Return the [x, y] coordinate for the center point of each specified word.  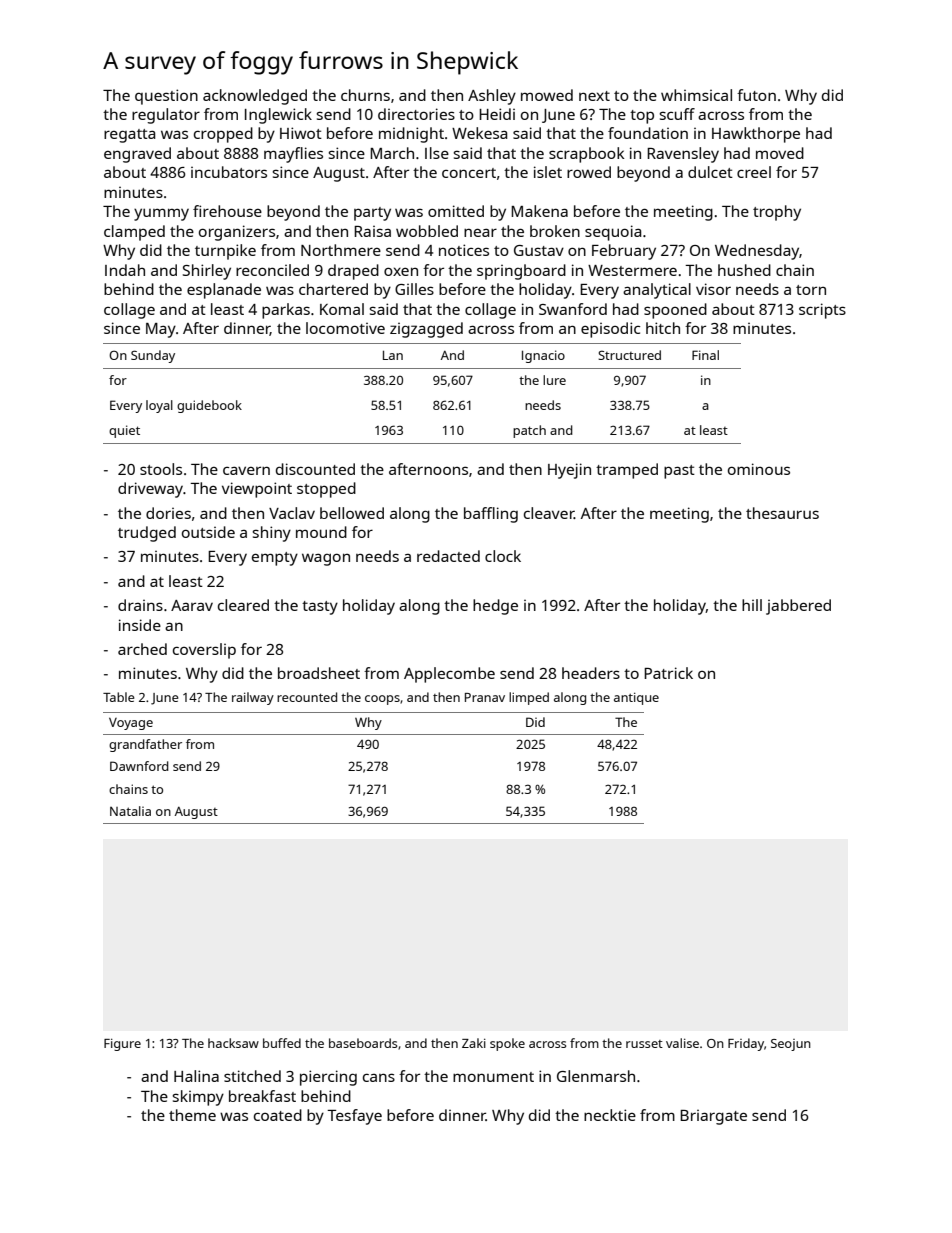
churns [365, 95]
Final [705, 355]
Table [118, 697]
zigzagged [426, 330]
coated [278, 1115]
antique [636, 698]
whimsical [696, 95]
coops [382, 700]
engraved [137, 155]
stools [161, 469]
